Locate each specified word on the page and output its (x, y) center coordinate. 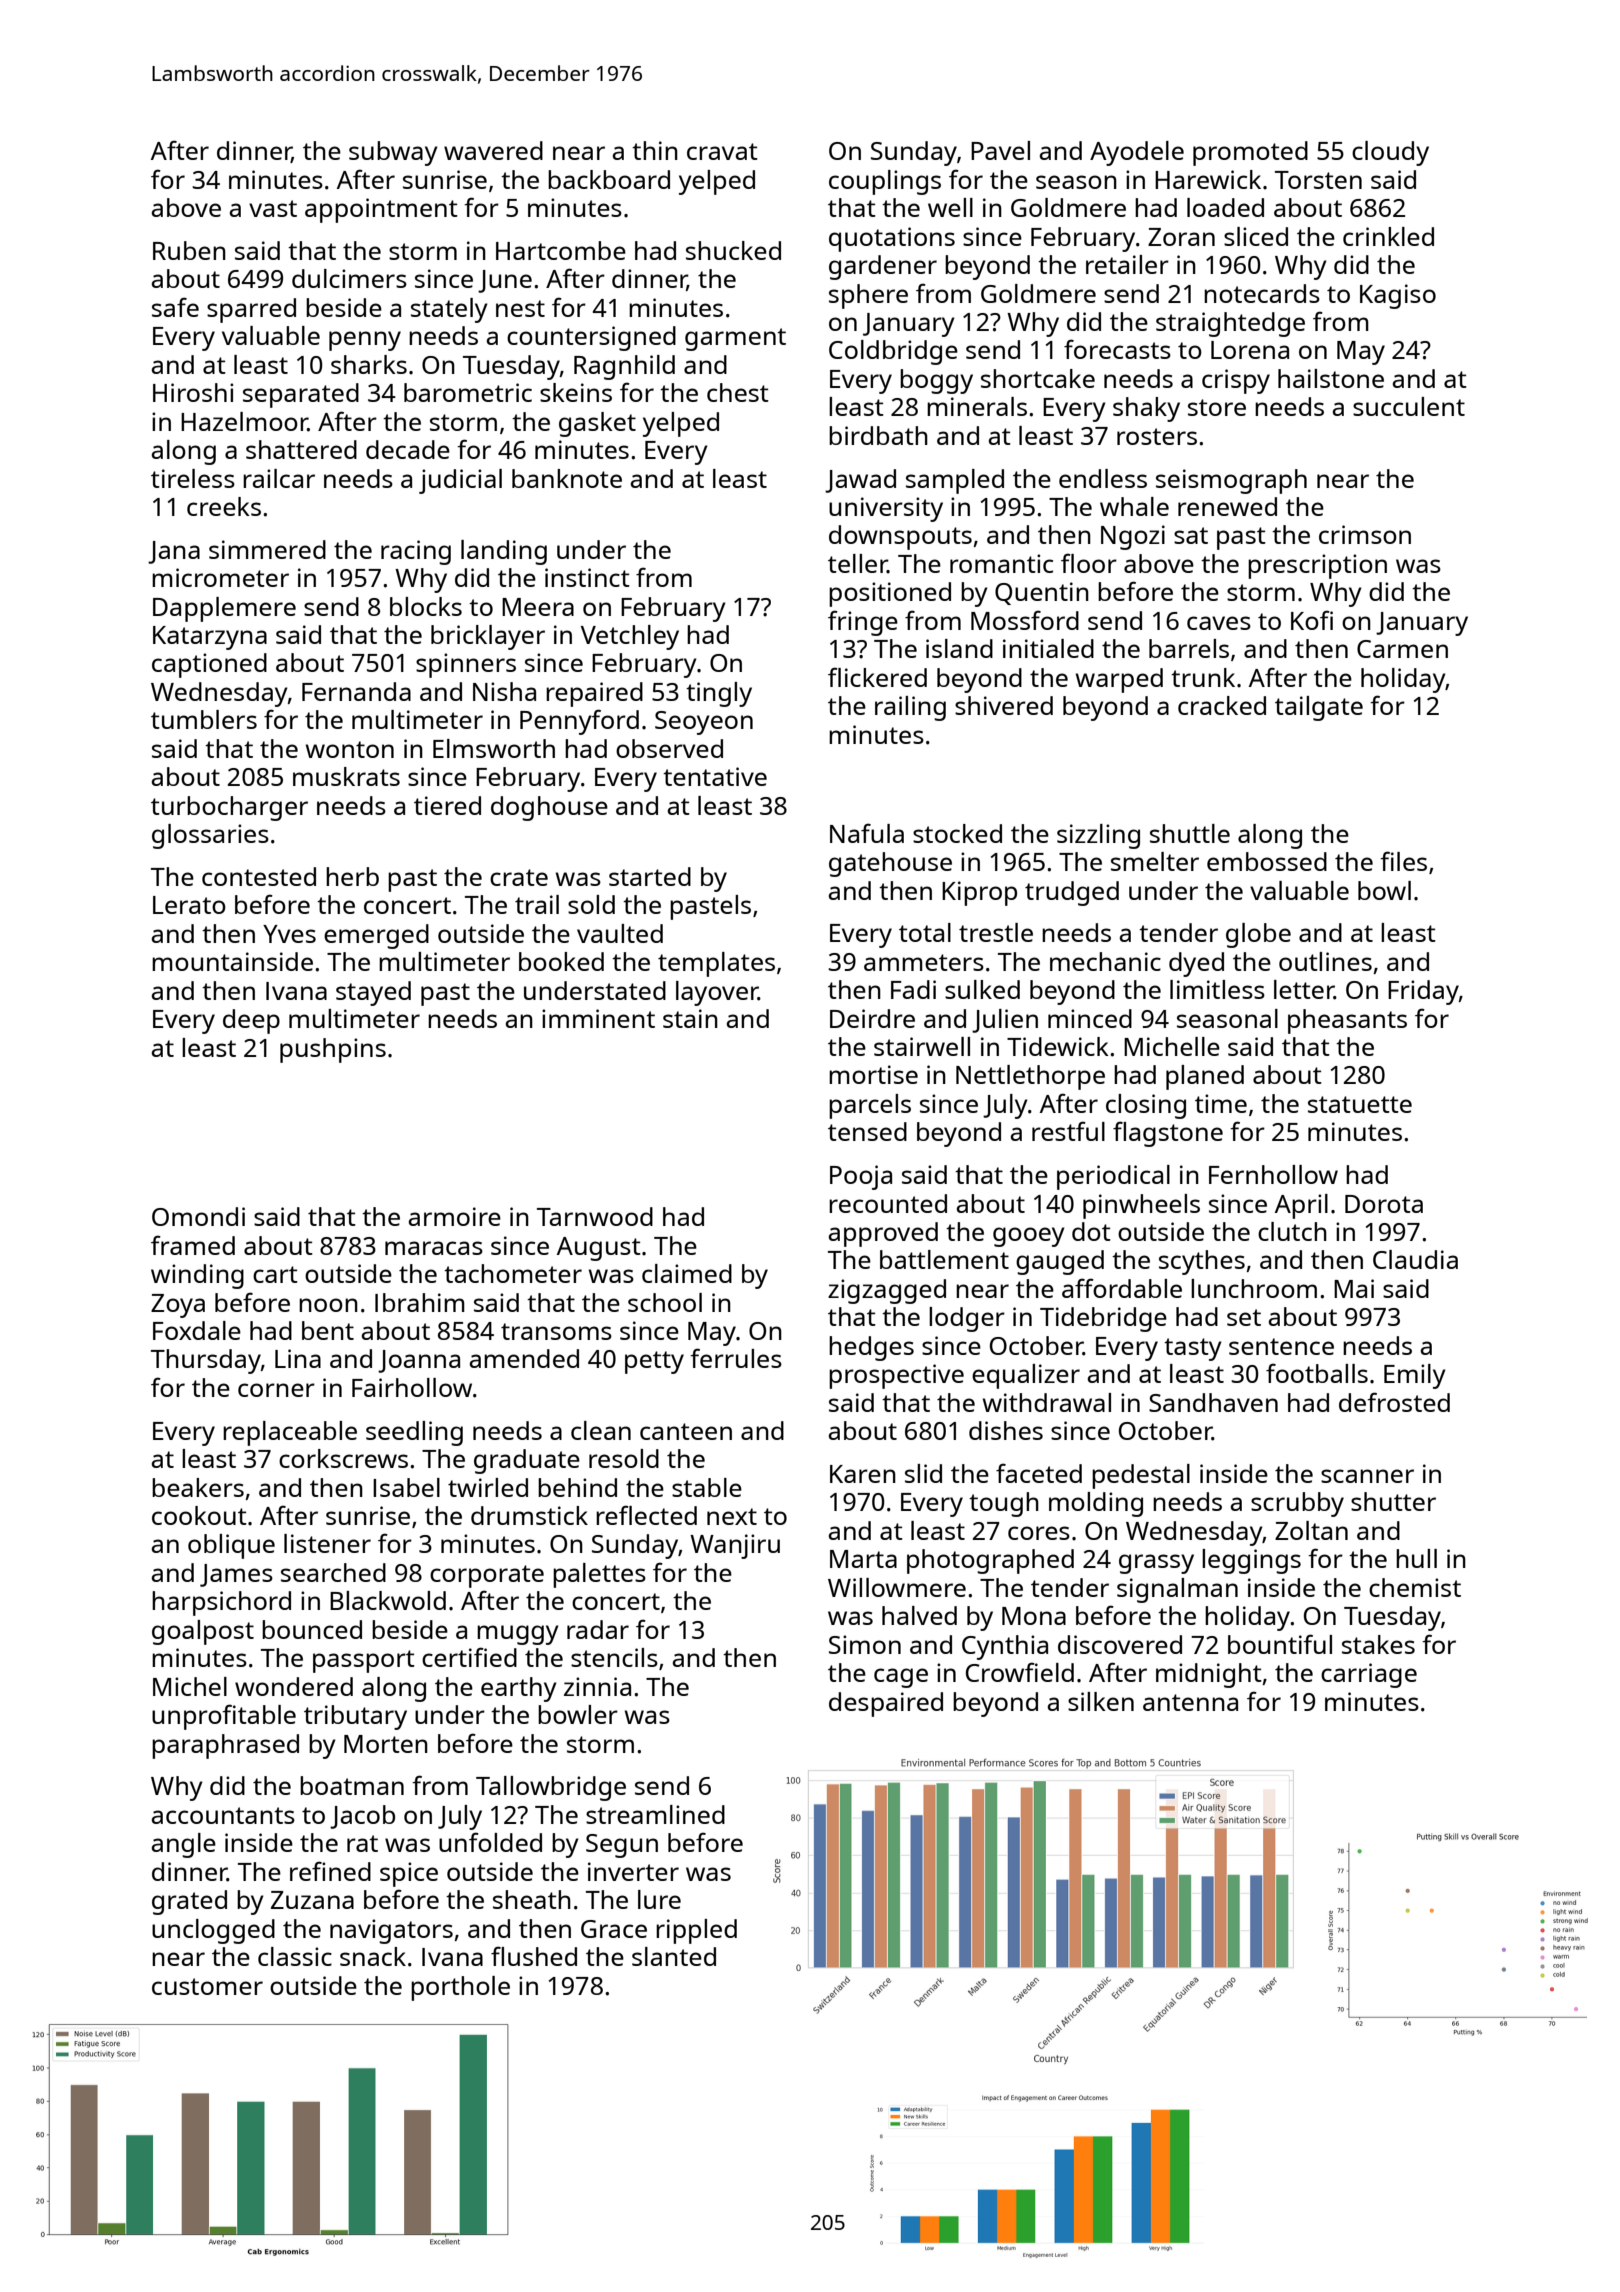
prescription (1317, 566)
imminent (598, 1018)
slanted (674, 1956)
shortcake (1038, 378)
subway (393, 153)
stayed (373, 993)
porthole (460, 1988)
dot (1091, 1231)
